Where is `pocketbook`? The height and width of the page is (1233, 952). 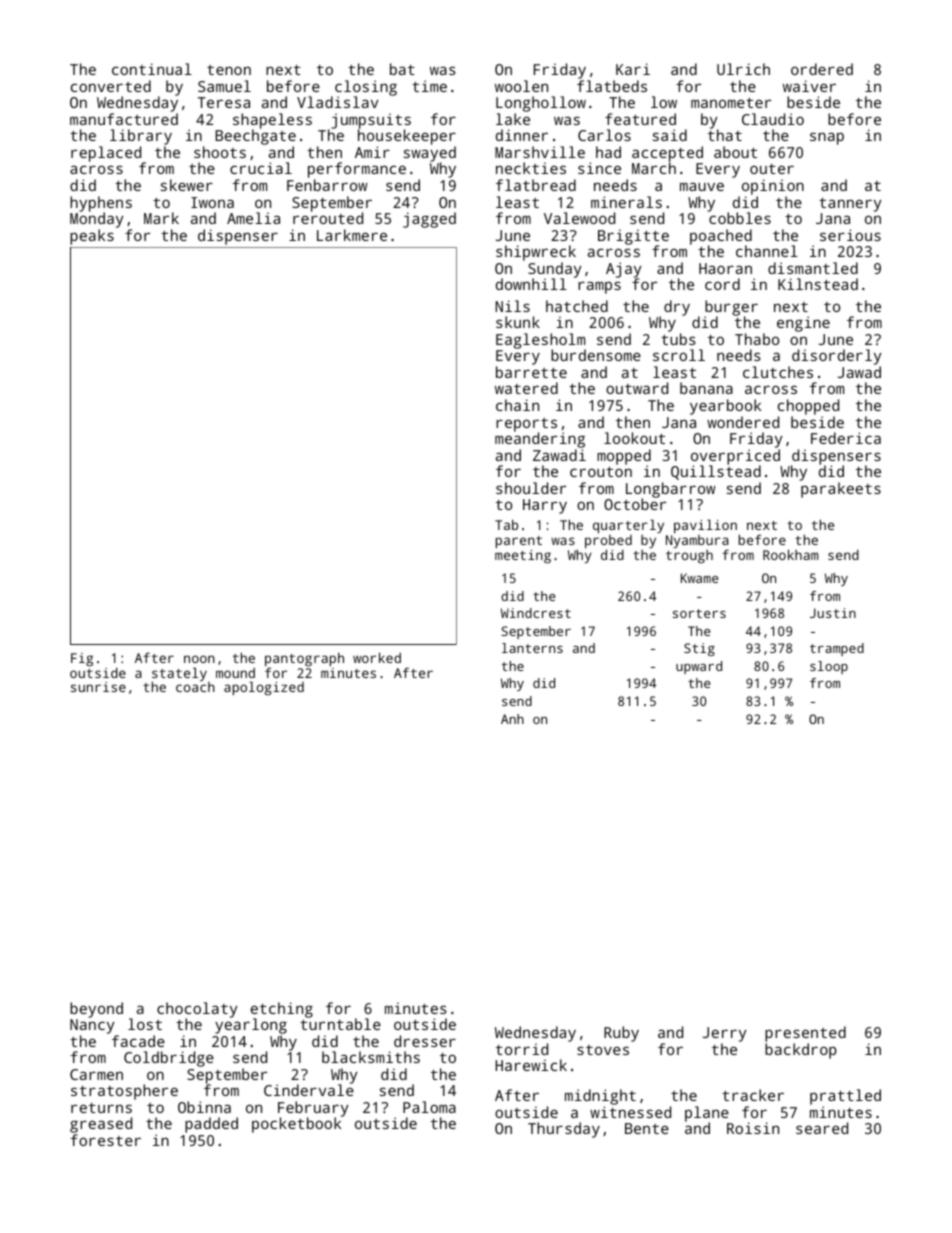 pocketbook is located at coordinates (296, 1125).
